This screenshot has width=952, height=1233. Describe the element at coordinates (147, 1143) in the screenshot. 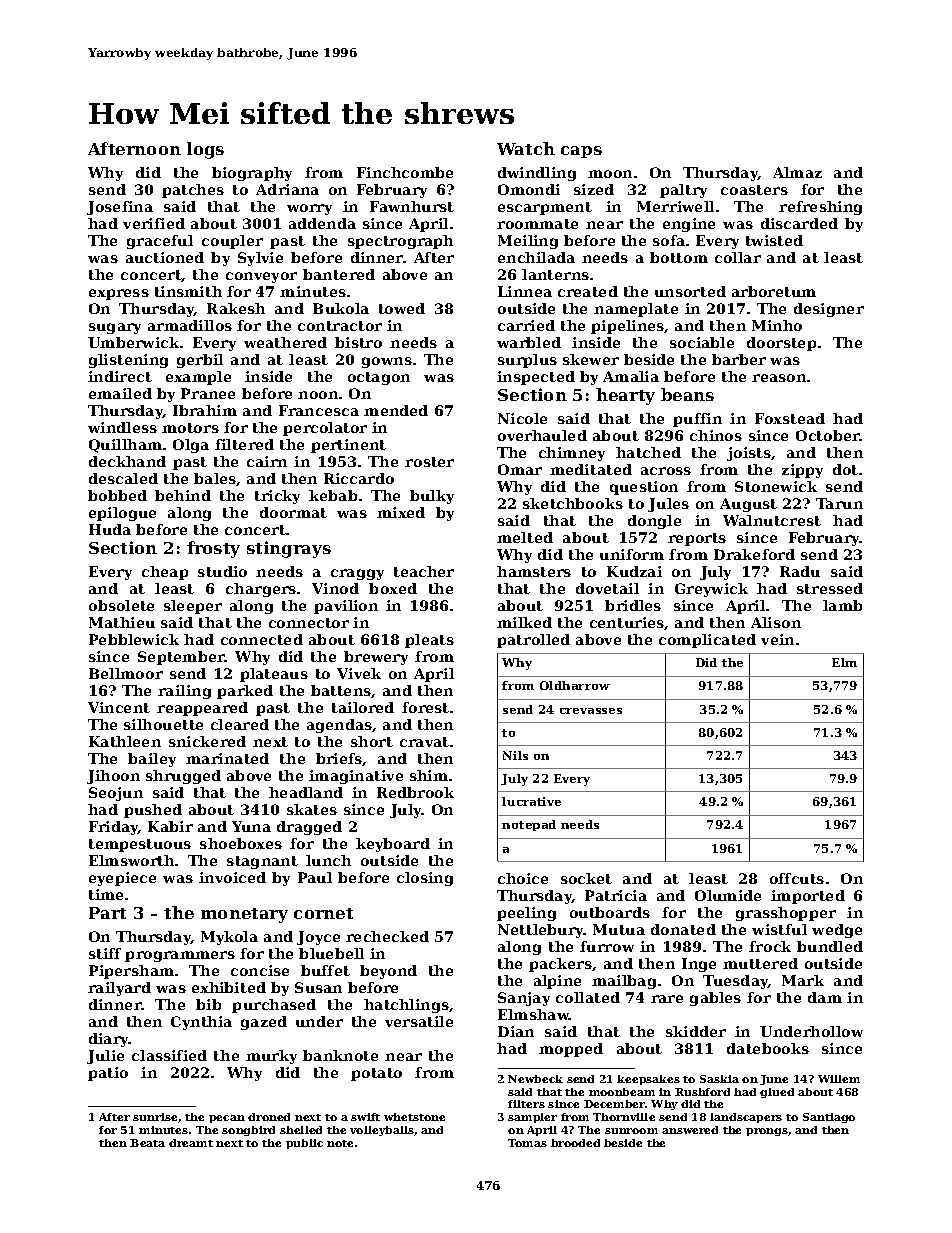

I see `Beata` at that location.
